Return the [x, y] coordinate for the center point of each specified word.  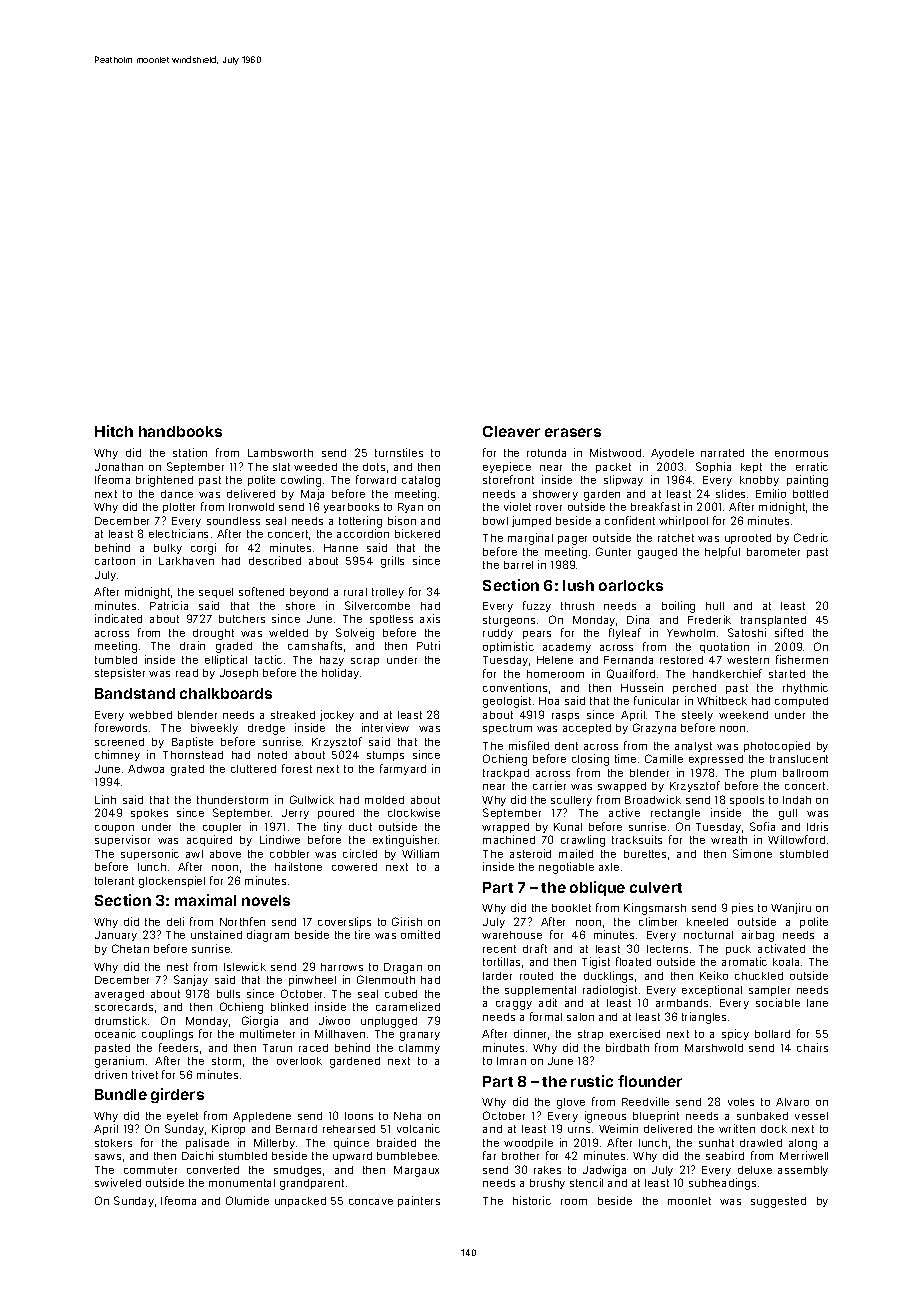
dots [374, 467]
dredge [266, 729]
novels [266, 900]
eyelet [182, 1117]
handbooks [180, 431]
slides [730, 493]
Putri [428, 645]
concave [371, 1202]
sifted [789, 632]
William [420, 853]
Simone [752, 853]
